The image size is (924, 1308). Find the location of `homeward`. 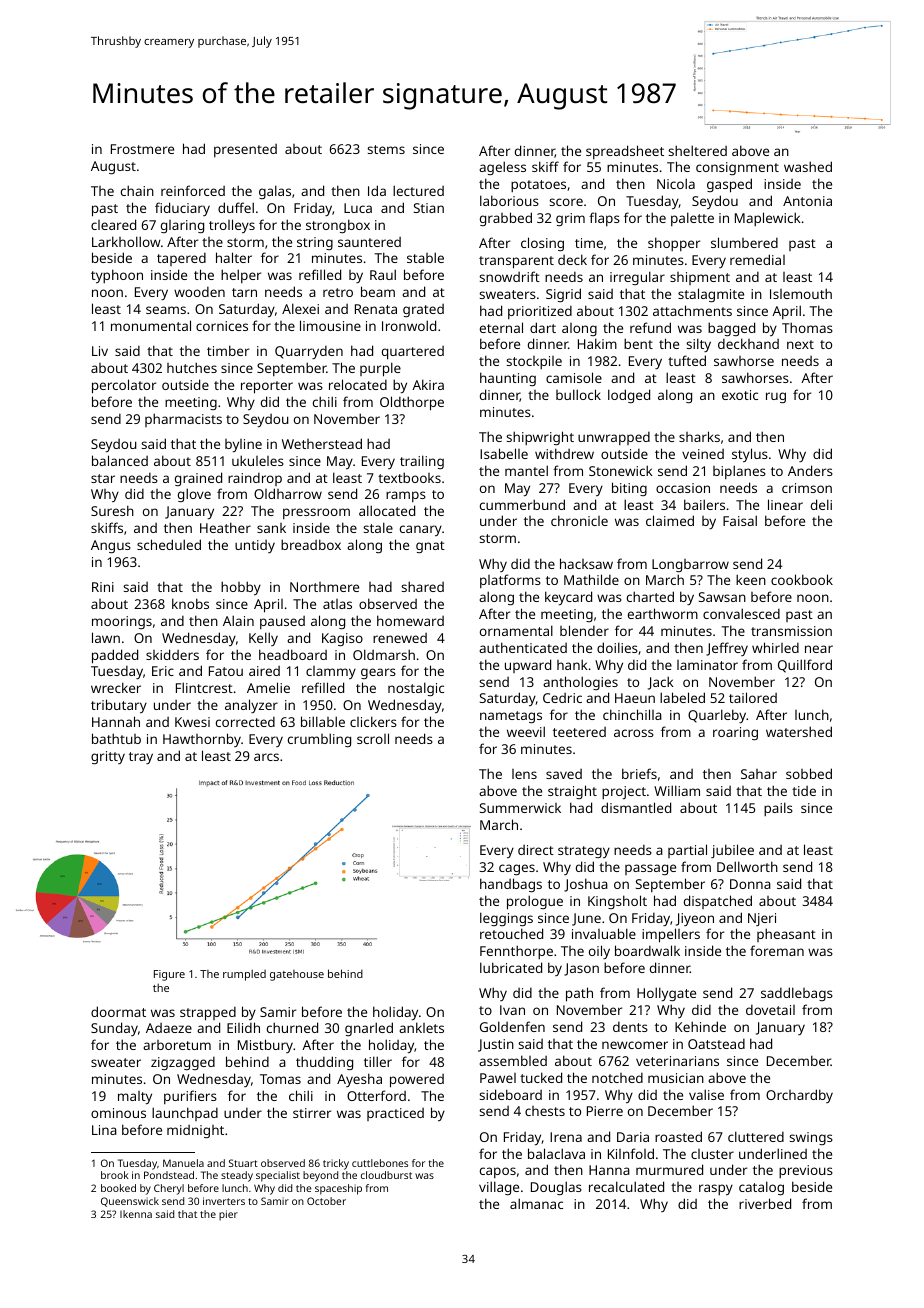

homeward is located at coordinates (410, 620).
